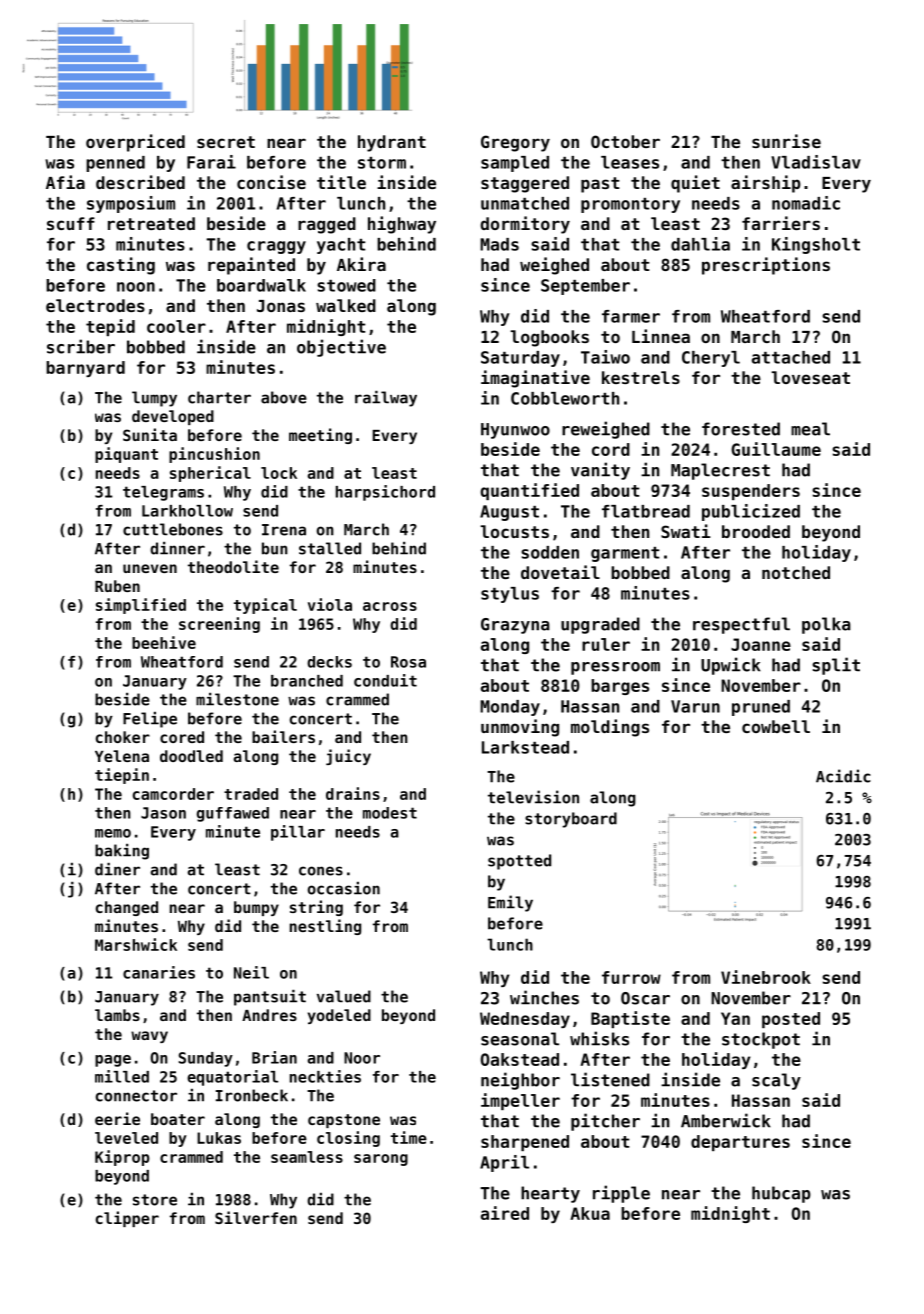  I want to click on quantified, so click(530, 491).
